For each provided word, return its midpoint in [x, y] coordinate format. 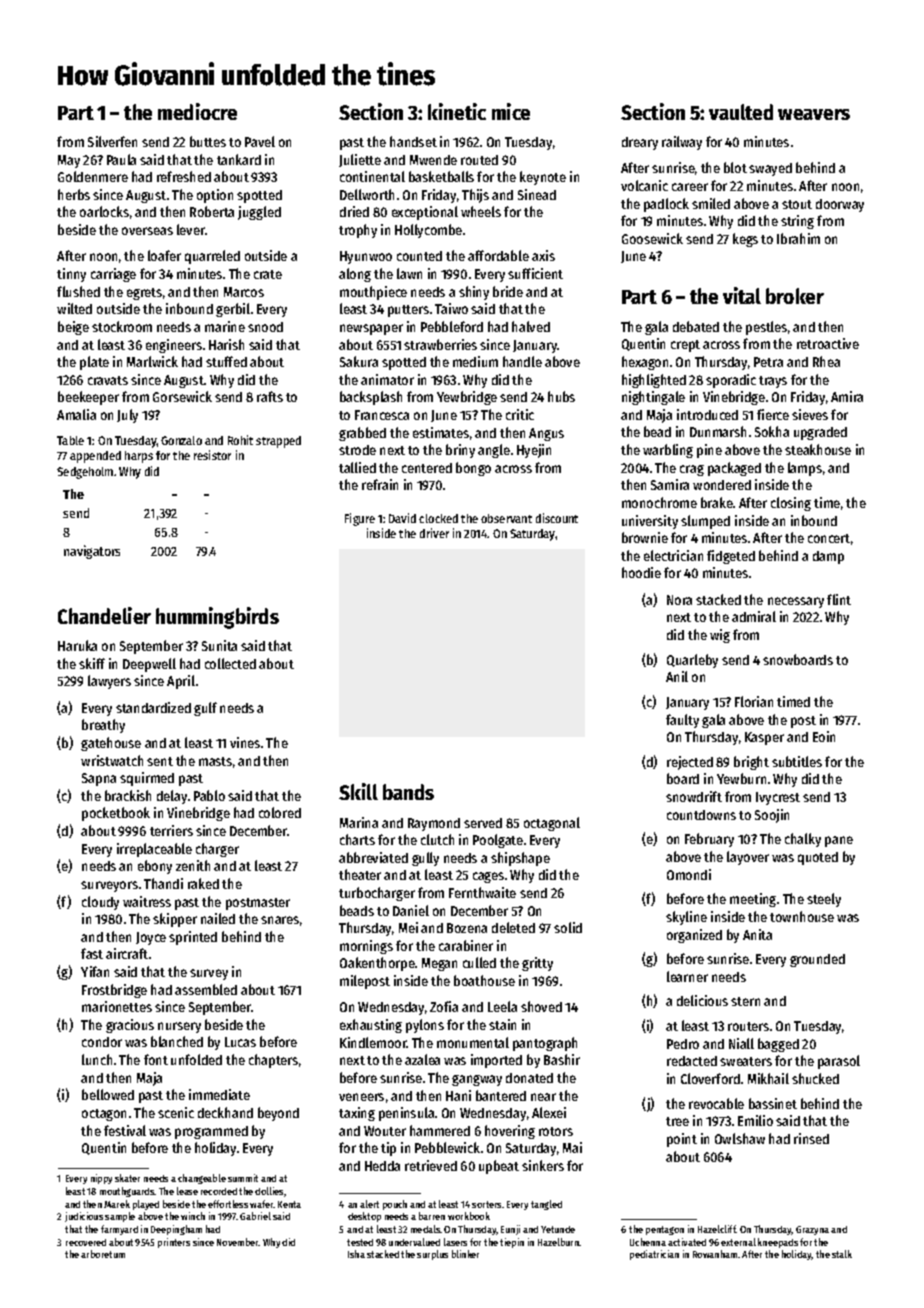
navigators [92, 552]
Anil [677, 676]
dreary [640, 143]
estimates [441, 432]
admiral [754, 616]
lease [187, 1191]
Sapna [99, 779]
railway [682, 143]
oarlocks [104, 211]
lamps [805, 469]
